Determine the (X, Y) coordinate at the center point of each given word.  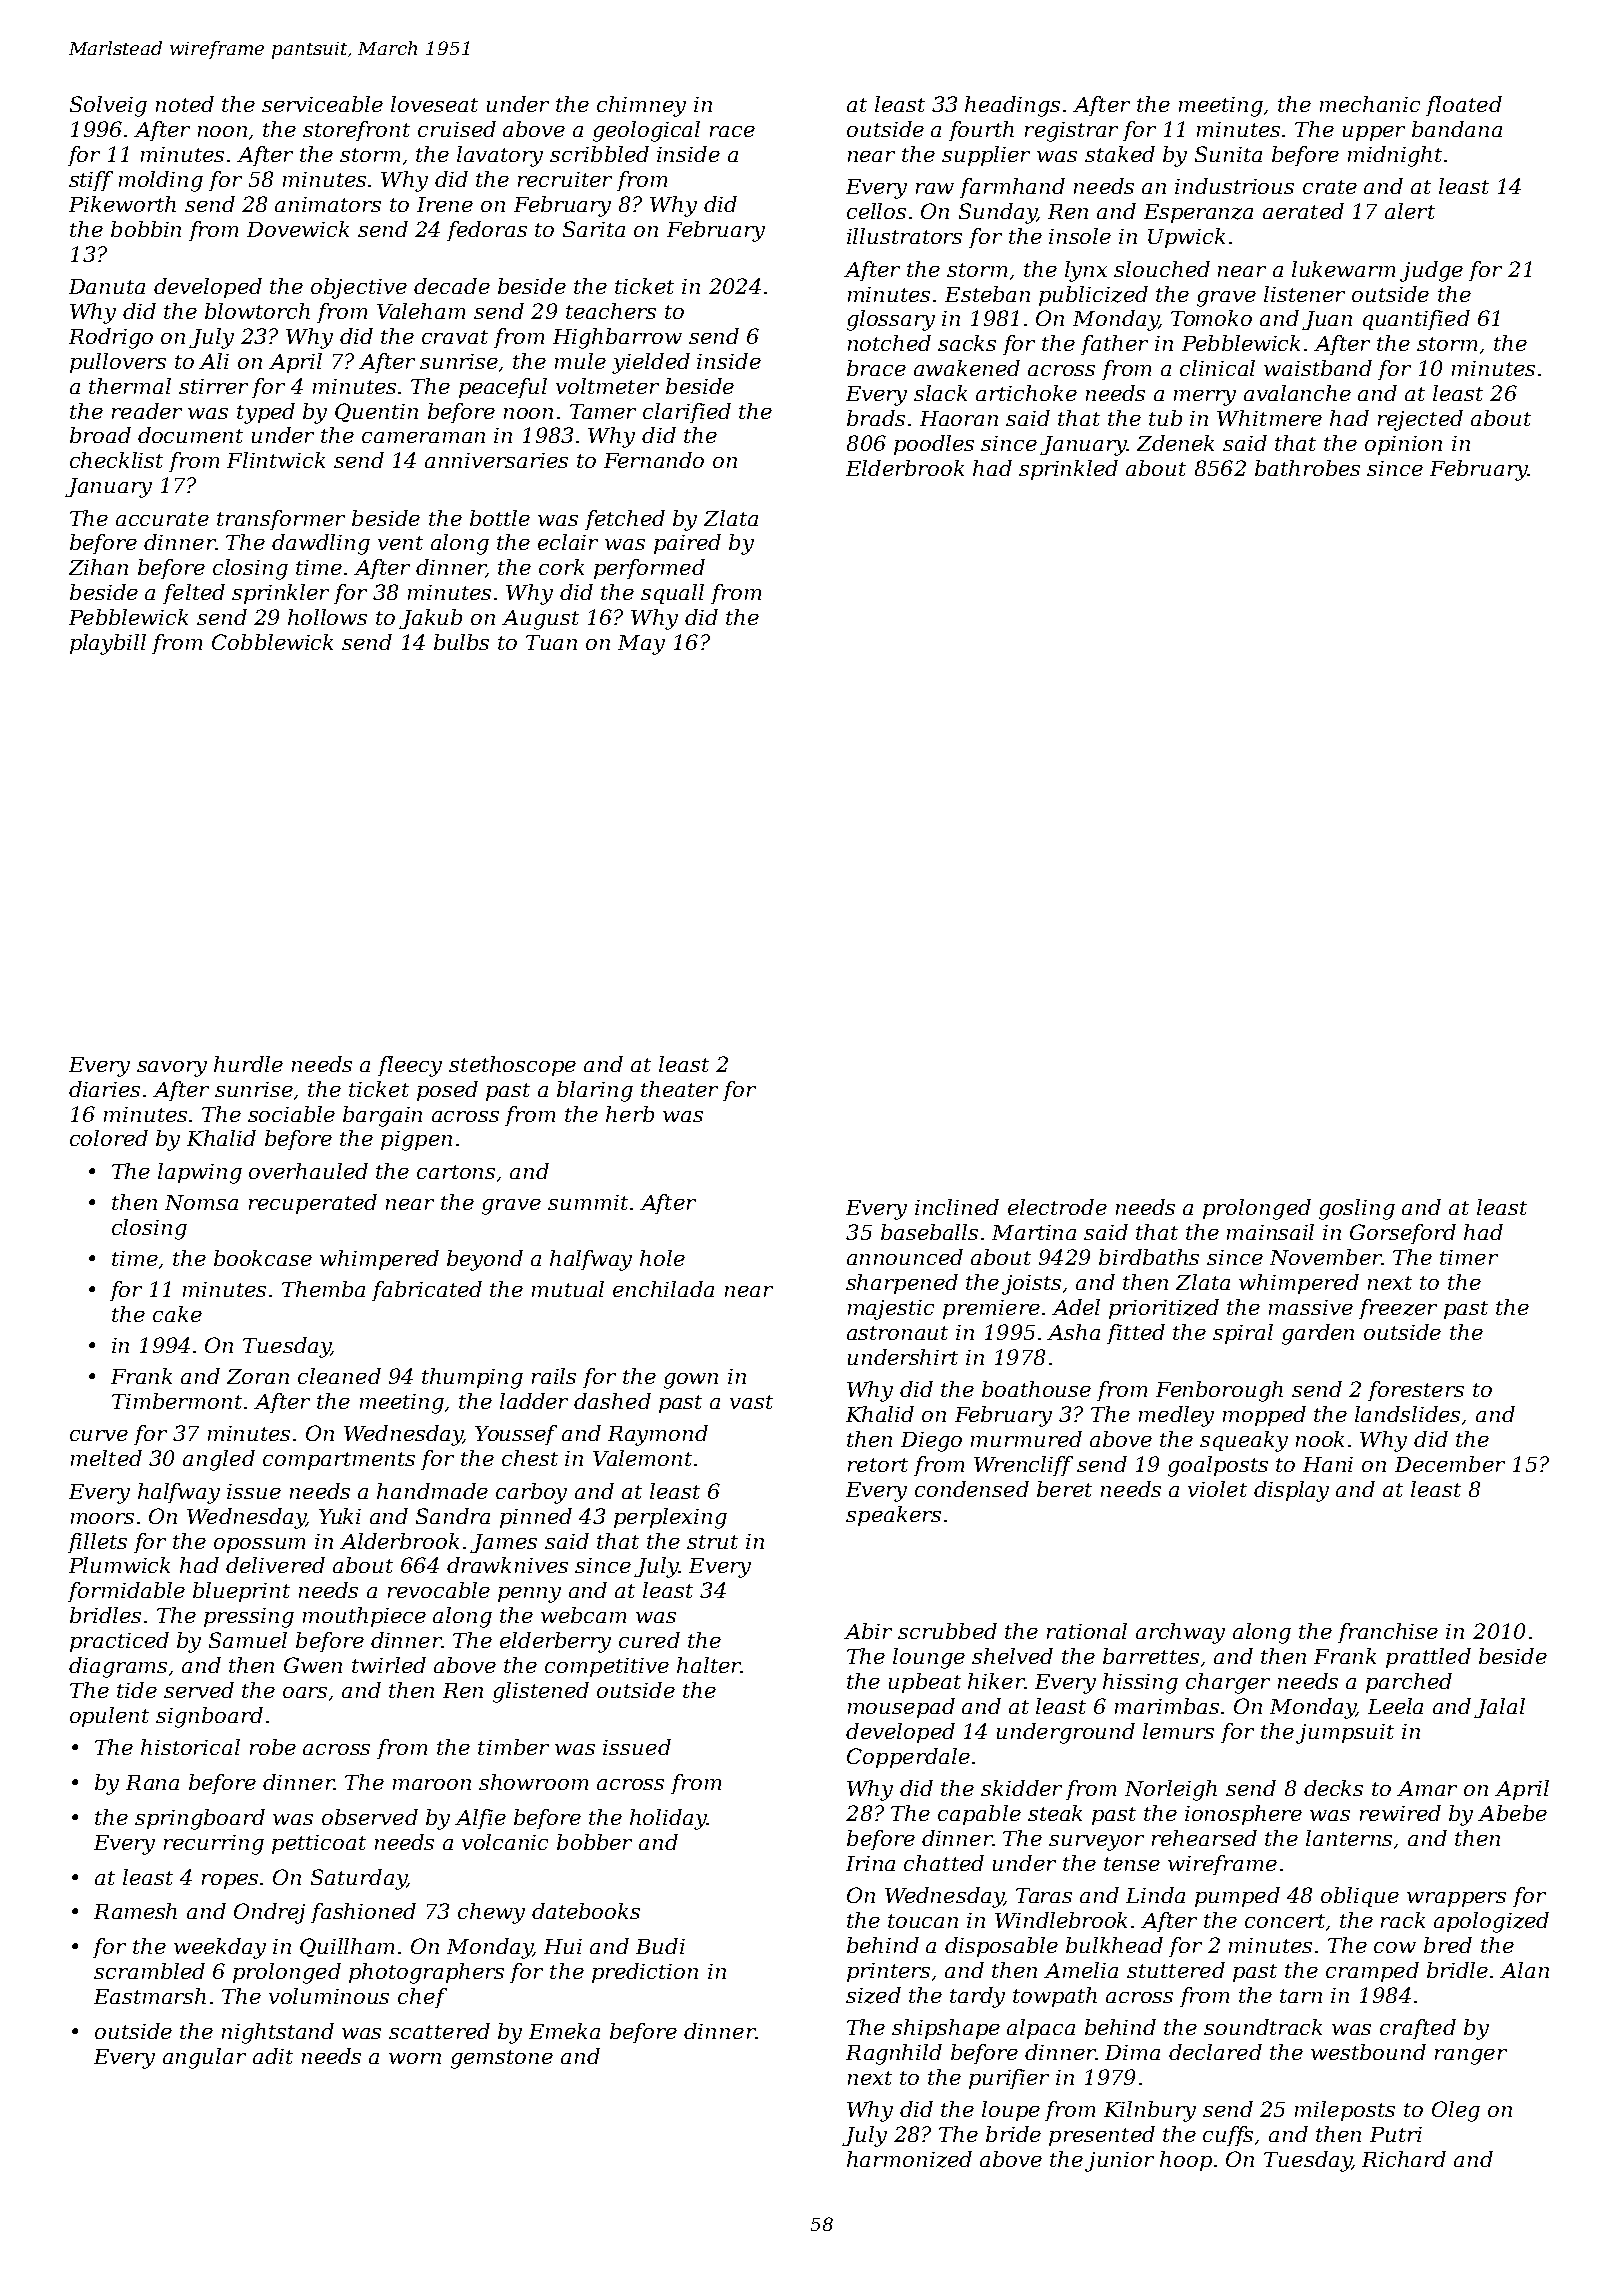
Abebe (1512, 1813)
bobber (594, 1842)
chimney (641, 106)
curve (99, 1435)
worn (415, 2058)
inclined (957, 1207)
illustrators (904, 236)
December (1450, 1464)
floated (1464, 106)
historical (190, 1747)
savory (172, 1069)
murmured (1026, 1439)
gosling (1357, 1209)
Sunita (1228, 154)
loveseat (434, 104)
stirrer (213, 386)
